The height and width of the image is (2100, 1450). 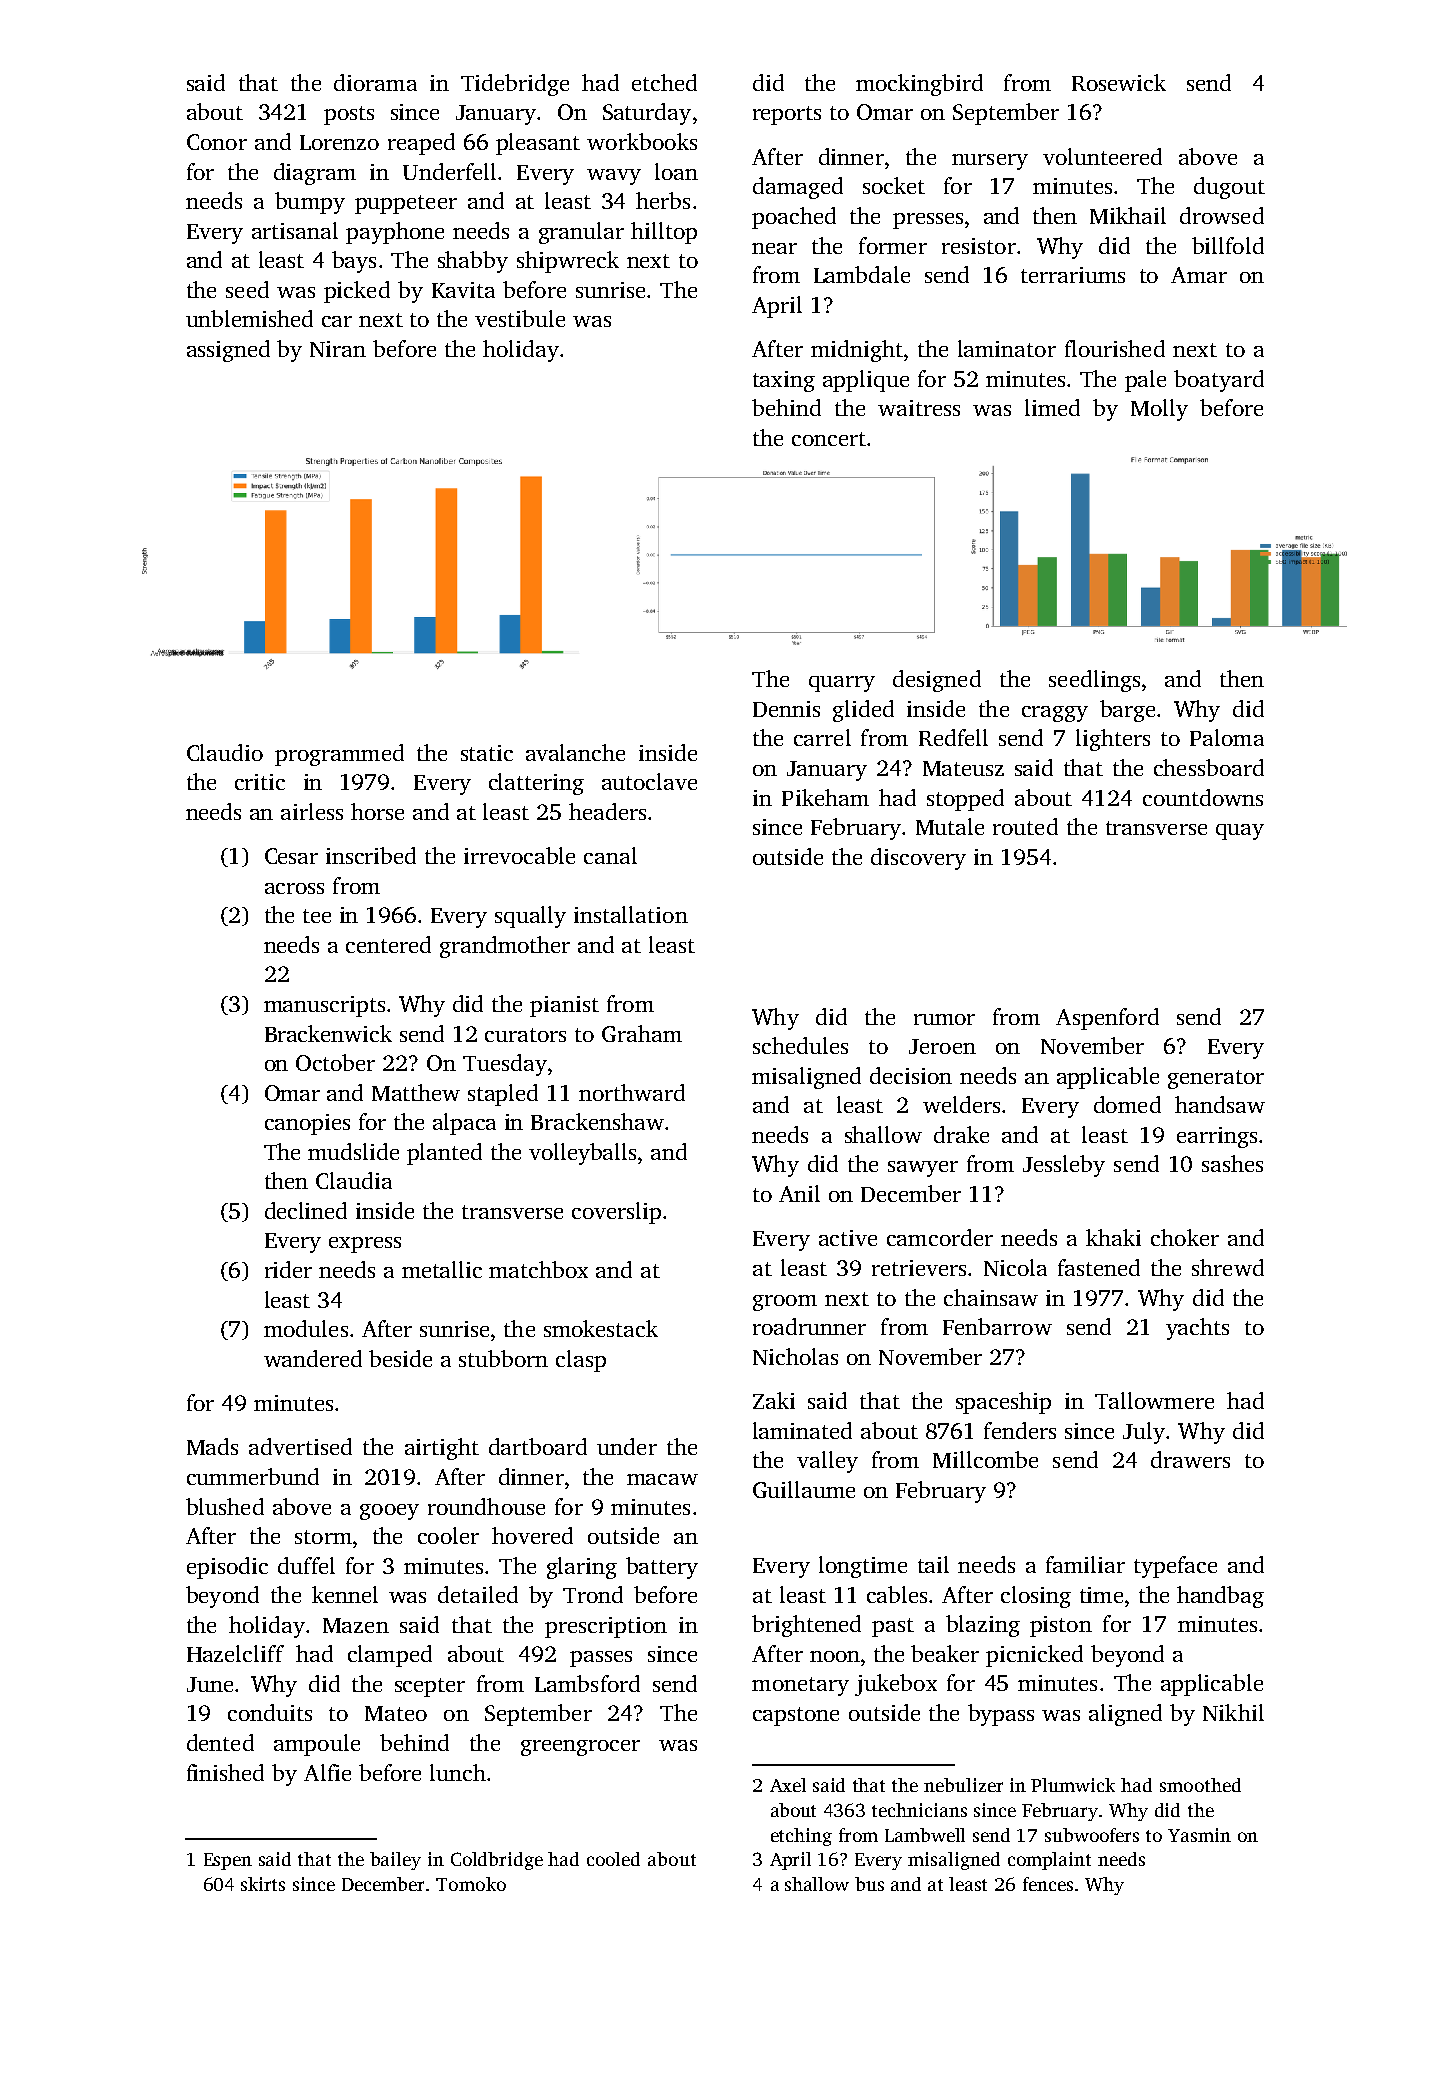 I want to click on reports, so click(x=787, y=115).
